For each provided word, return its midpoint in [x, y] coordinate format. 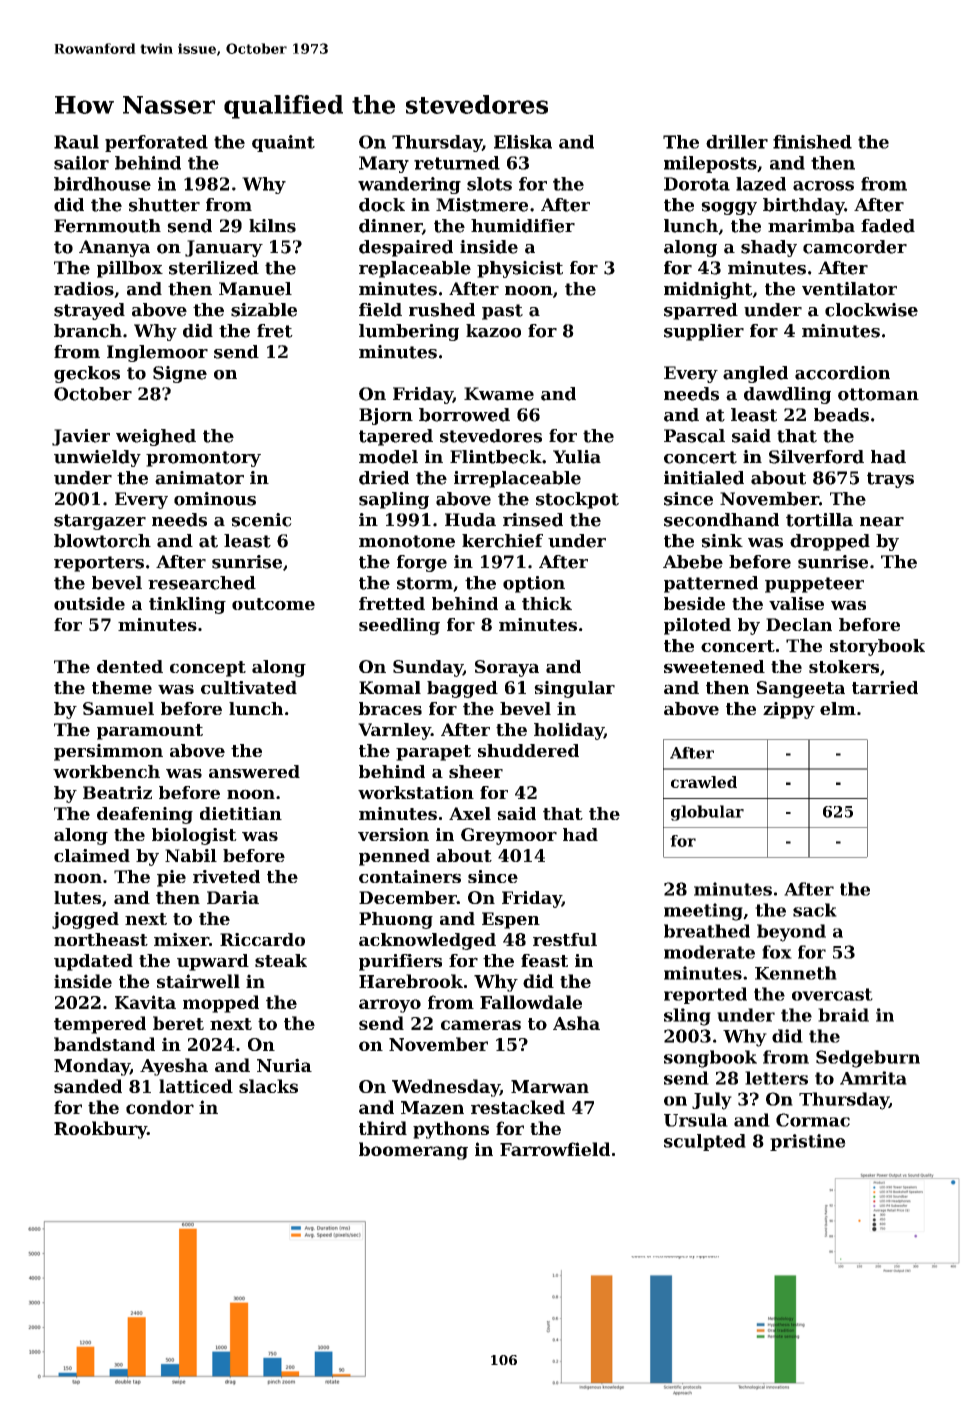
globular [707, 813]
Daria [233, 897]
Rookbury [100, 1130]
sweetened [714, 666]
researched [202, 583]
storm [425, 583]
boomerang [413, 1151]
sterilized [214, 268]
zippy [789, 710]
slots [489, 184]
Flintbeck [496, 457]
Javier [81, 437]
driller [737, 142]
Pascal [694, 436]
